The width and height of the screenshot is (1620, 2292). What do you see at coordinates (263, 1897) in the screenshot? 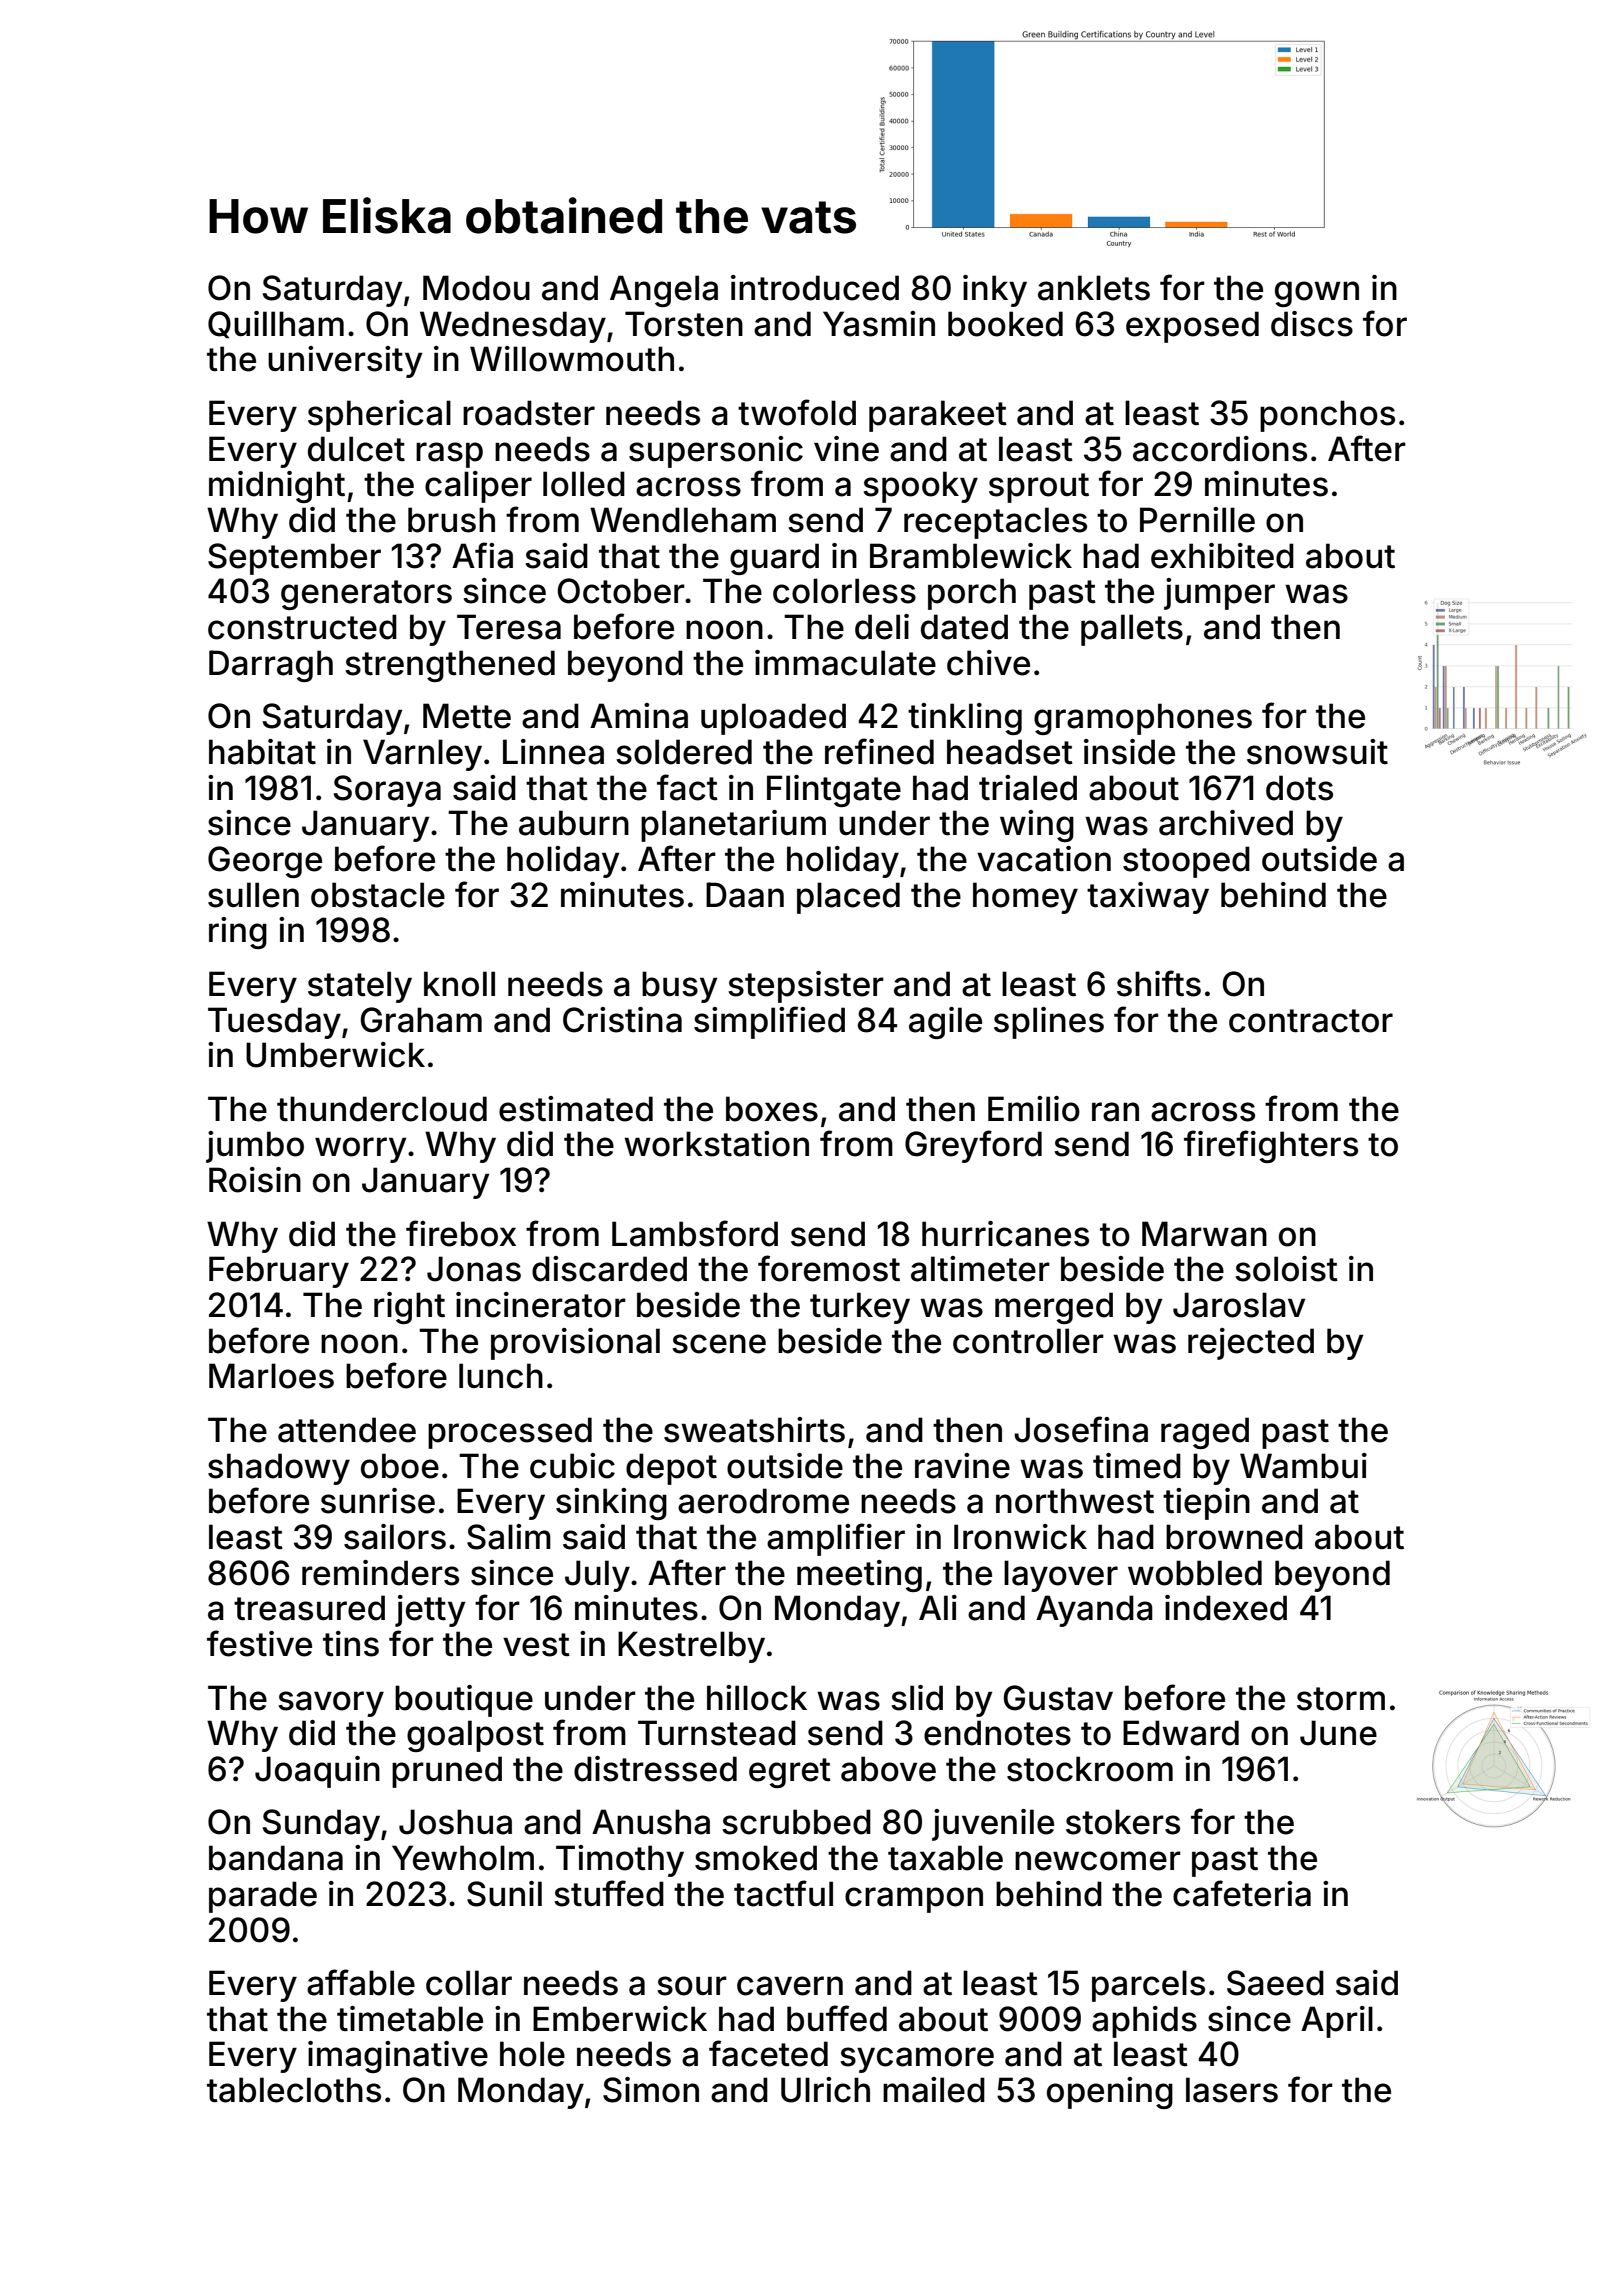
I see `parade` at bounding box center [263, 1897].
